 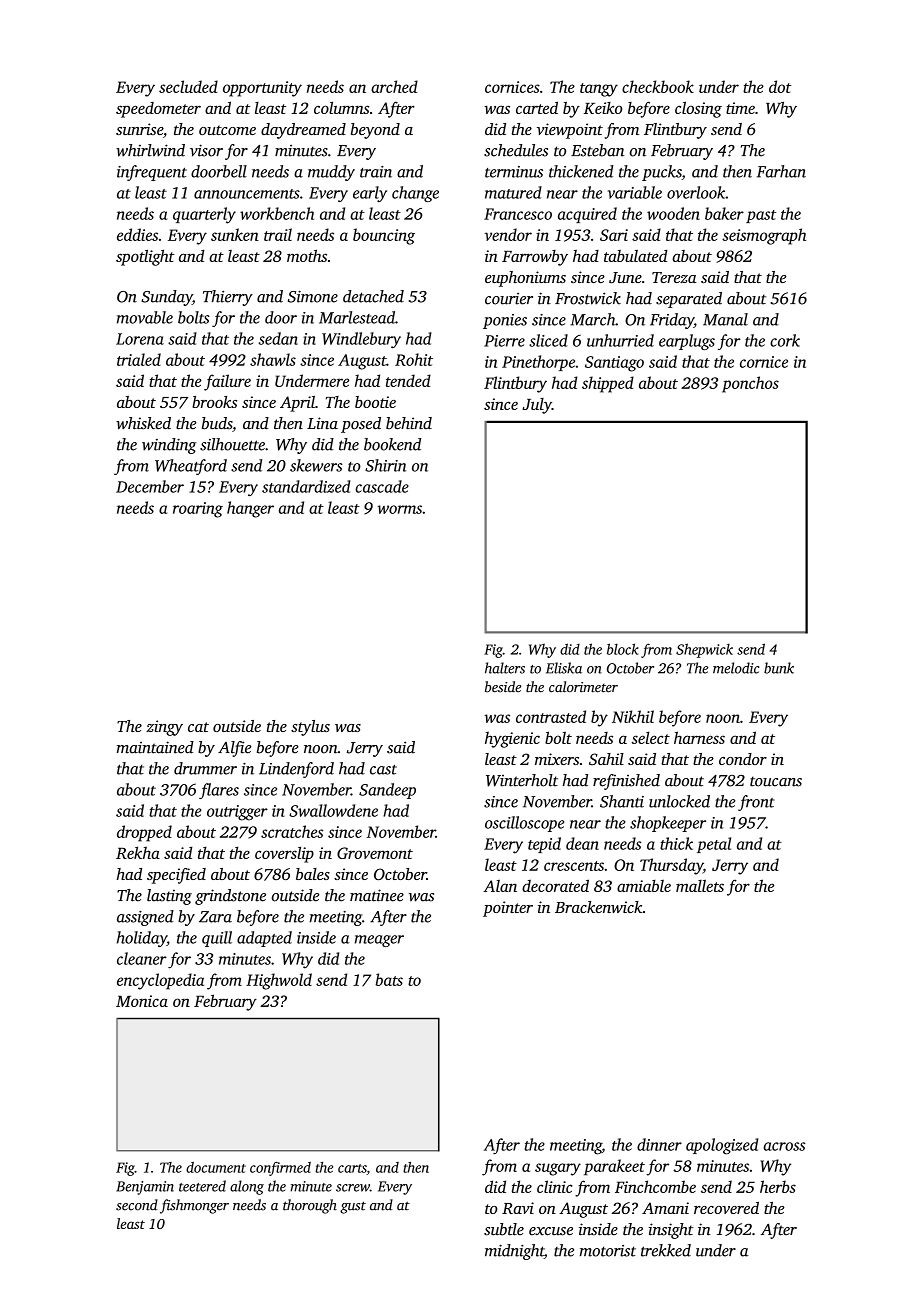 I want to click on Benjamin, so click(x=145, y=1188).
